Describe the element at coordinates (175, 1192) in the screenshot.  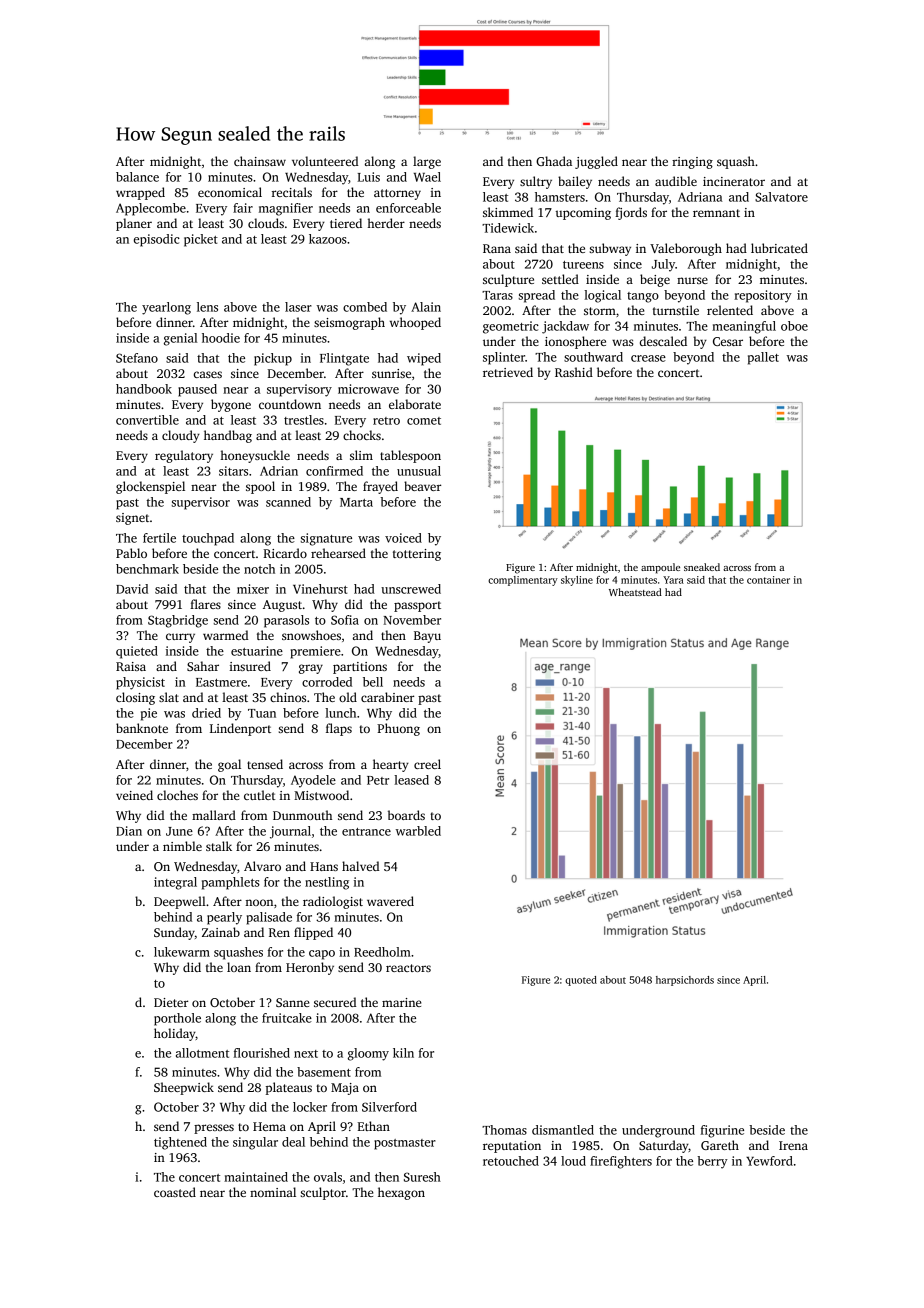
I see `coasted` at that location.
